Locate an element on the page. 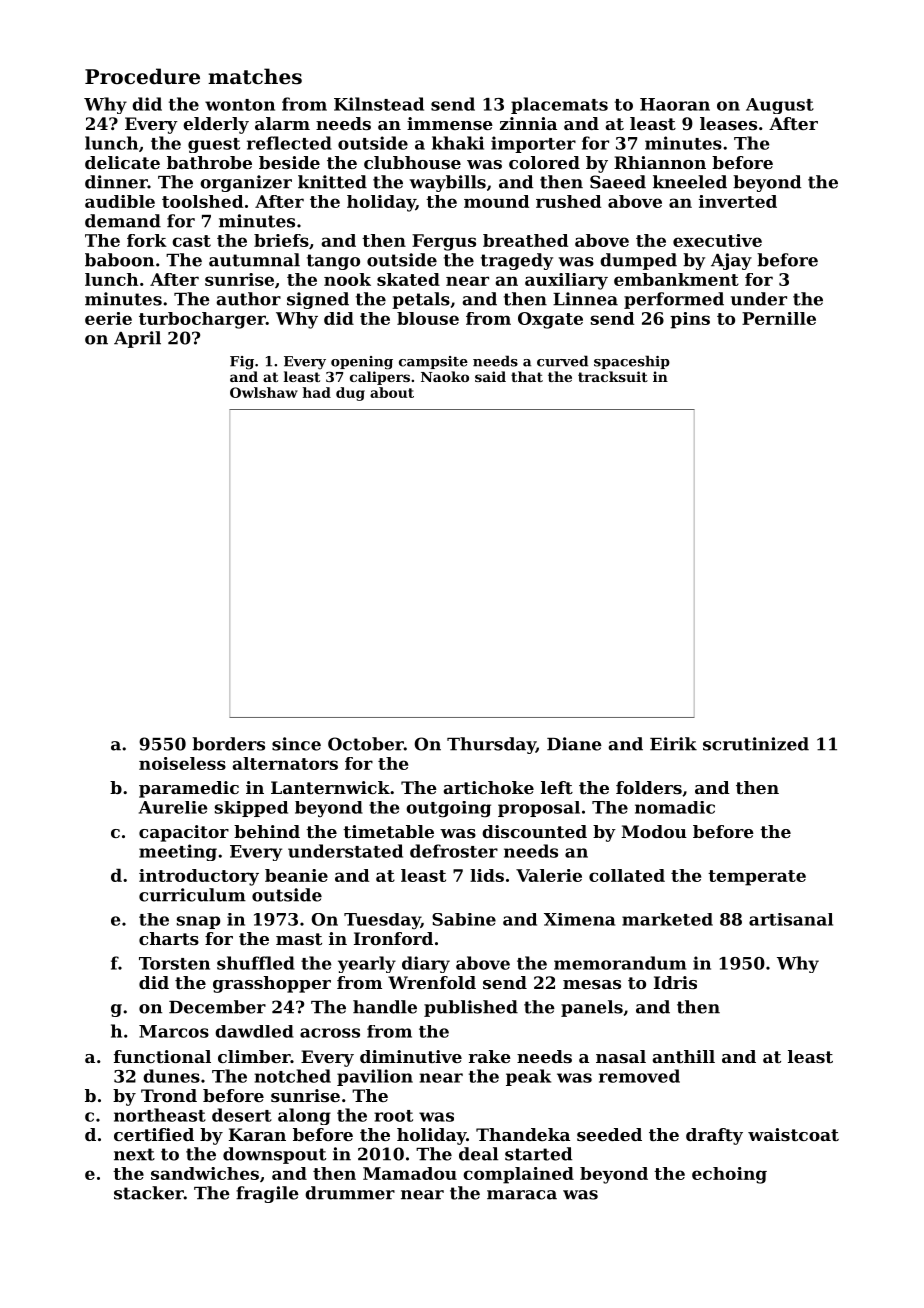 The image size is (924, 1308). Fig is located at coordinates (242, 363).
